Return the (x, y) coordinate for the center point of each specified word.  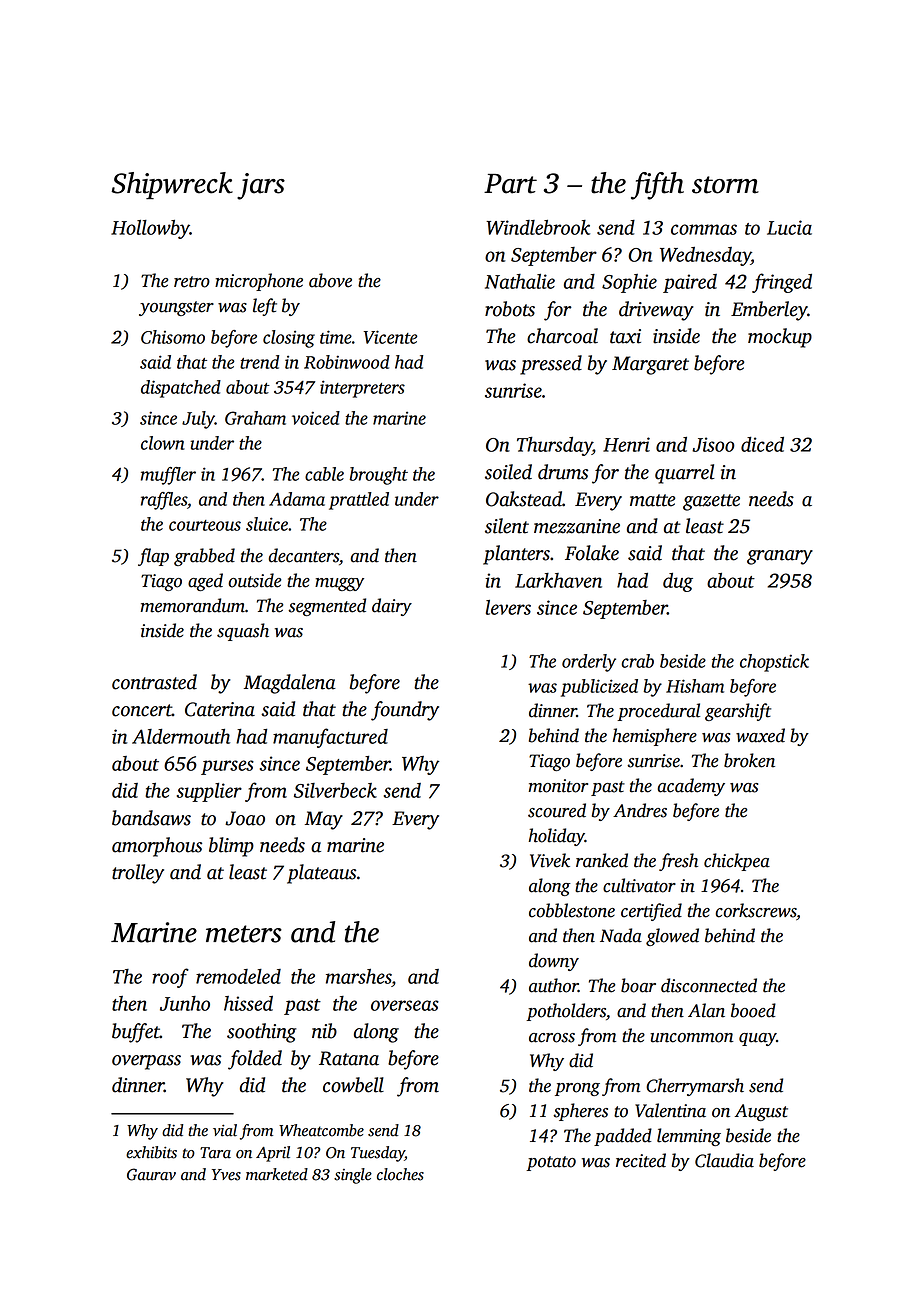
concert (142, 710)
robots (510, 309)
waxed (760, 735)
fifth (657, 186)
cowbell (353, 1085)
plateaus (321, 874)
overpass (146, 1062)
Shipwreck (172, 185)
